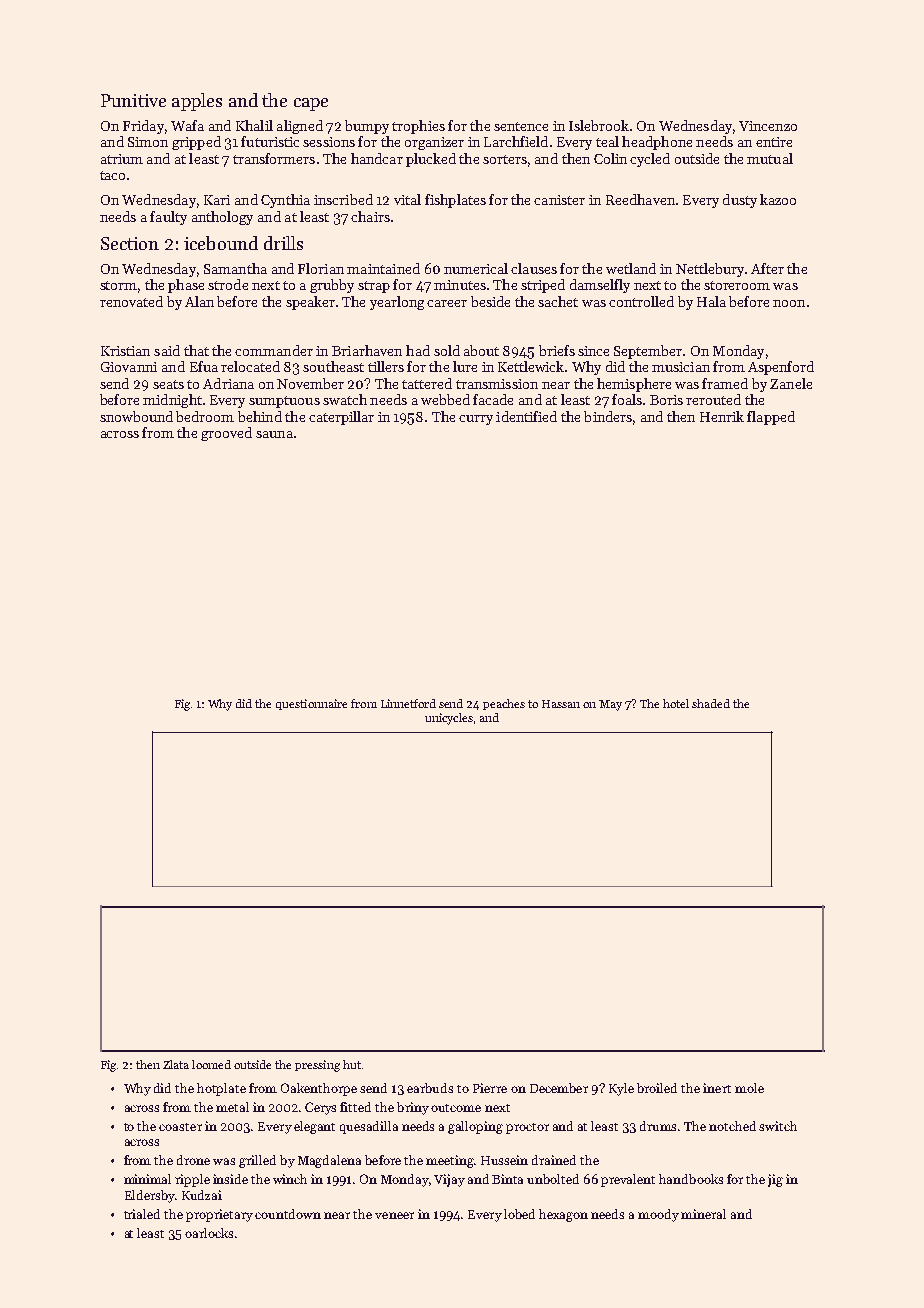 The image size is (924, 1308). What do you see at coordinates (476, 420) in the document?
I see `curry` at bounding box center [476, 420].
